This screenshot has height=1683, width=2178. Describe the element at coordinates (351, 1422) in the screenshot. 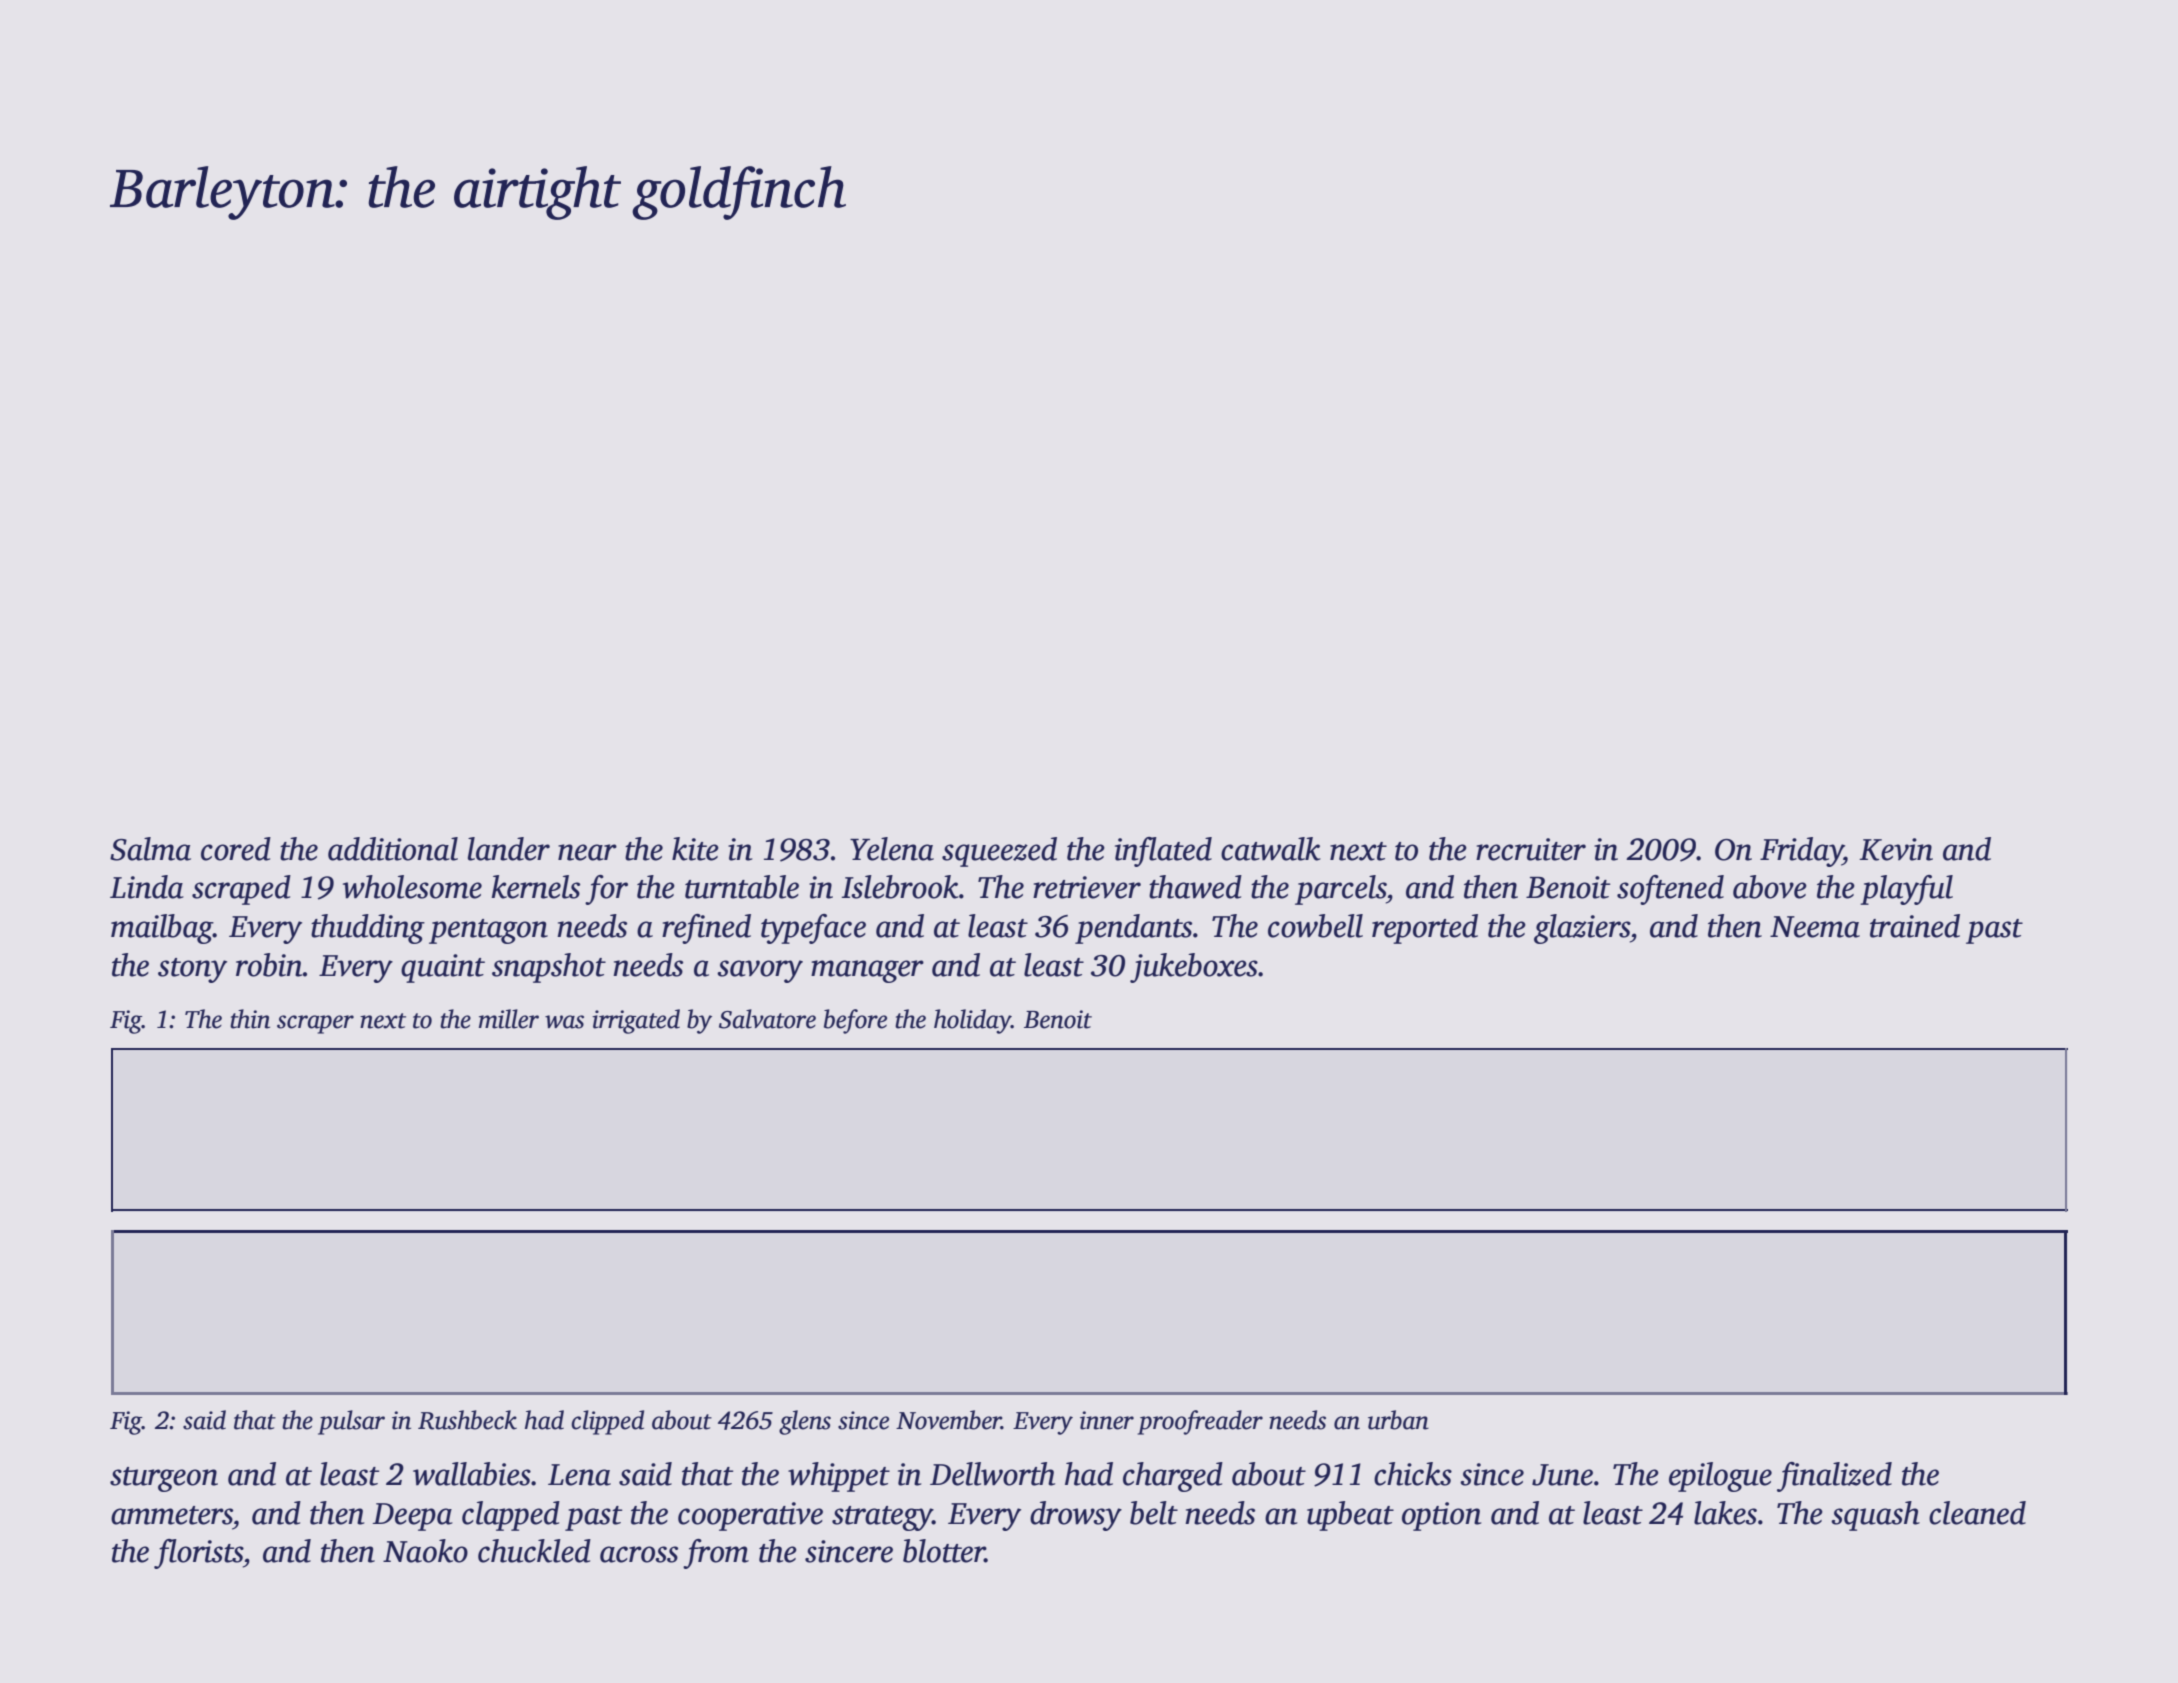

I see `pulsar` at that location.
